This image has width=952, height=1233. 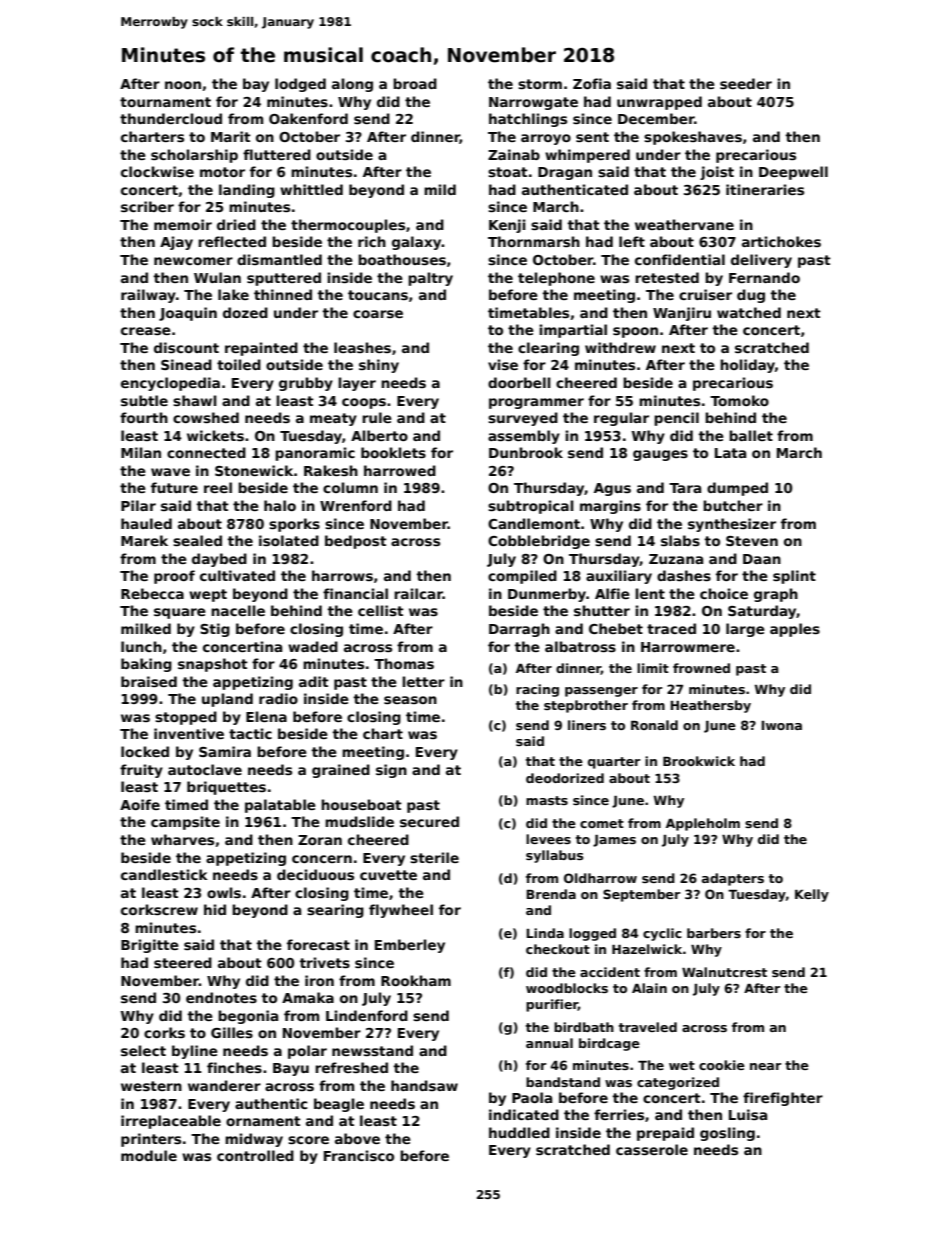 What do you see at coordinates (423, 681) in the image?
I see `letter` at bounding box center [423, 681].
